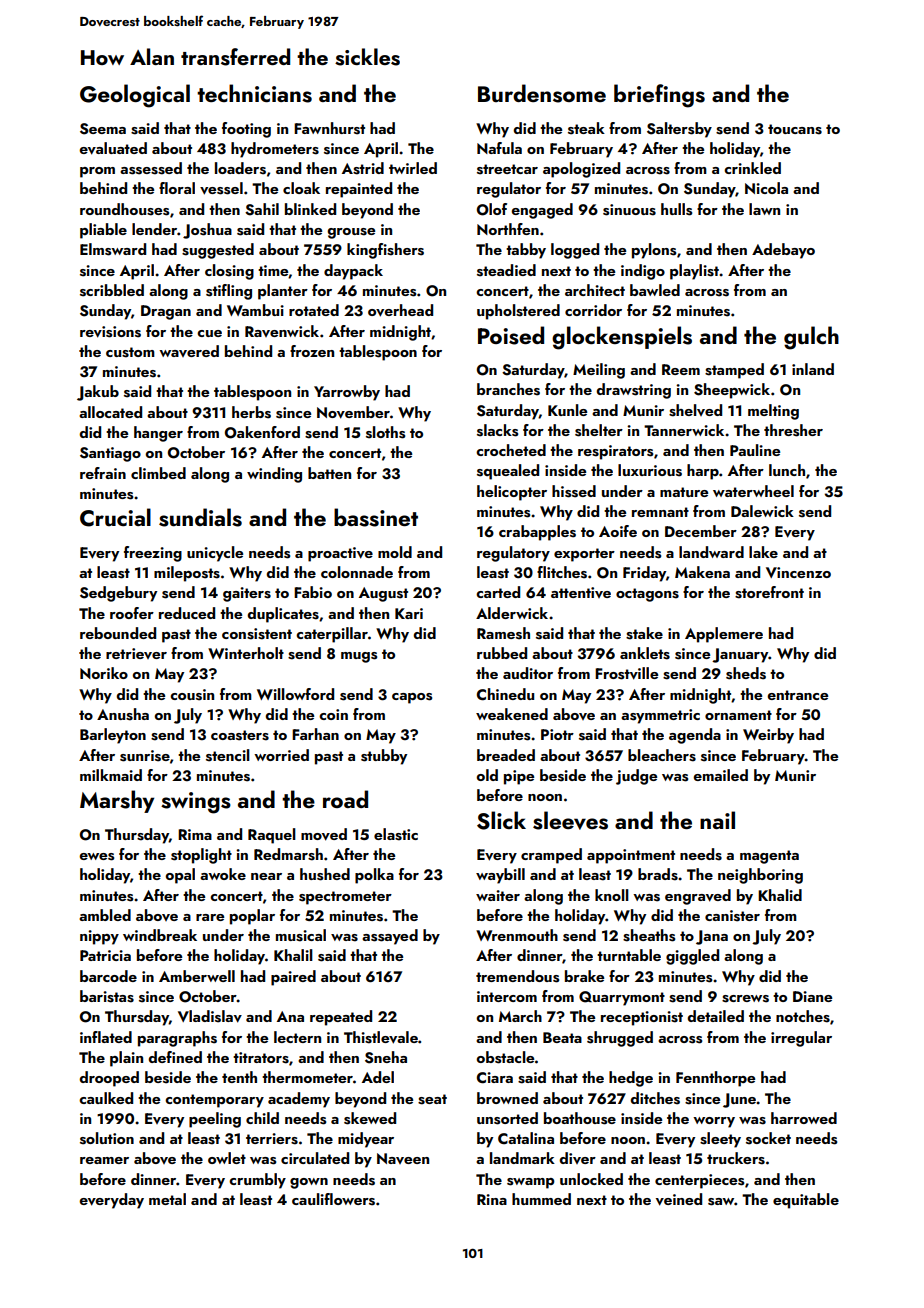  What do you see at coordinates (247, 594) in the screenshot?
I see `gaiters` at bounding box center [247, 594].
